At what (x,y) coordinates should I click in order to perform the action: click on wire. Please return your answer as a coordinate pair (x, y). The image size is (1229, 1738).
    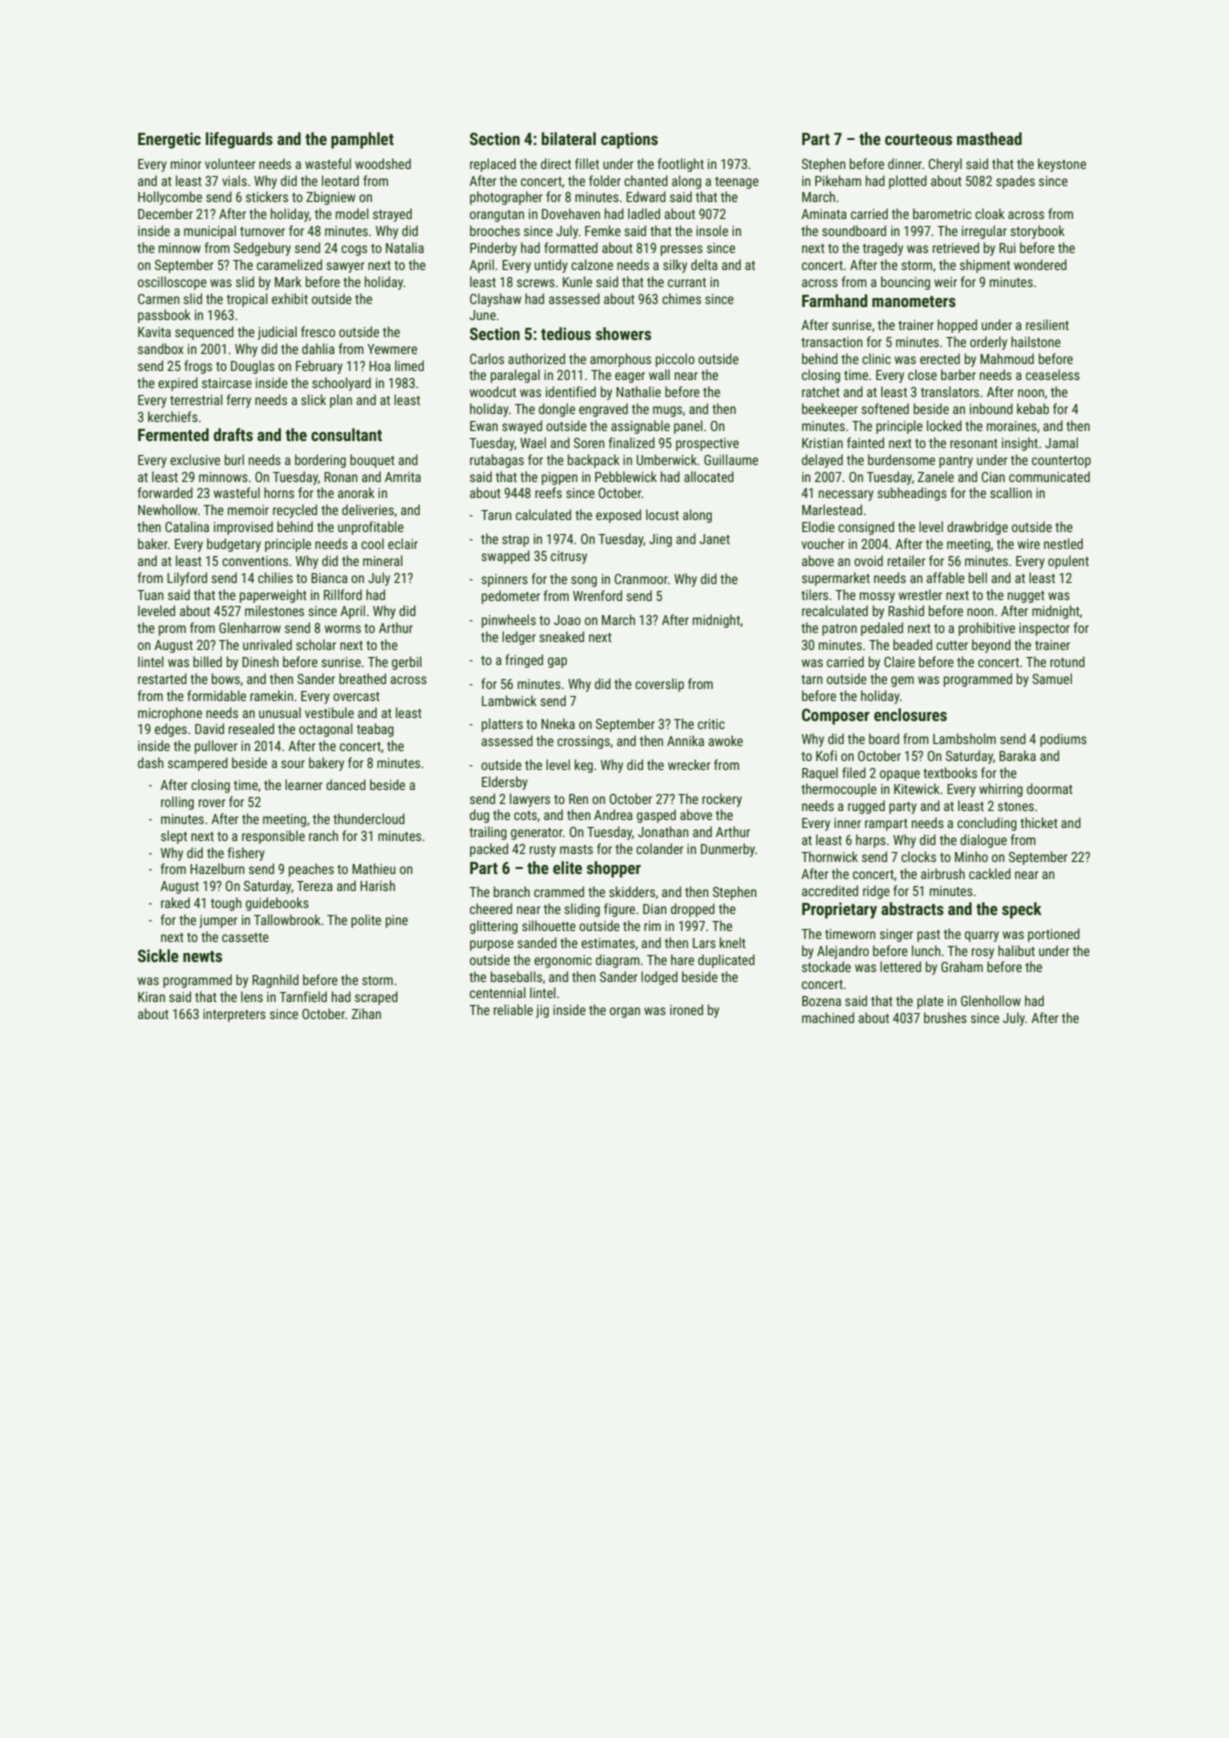
    Looking at the image, I should click on (1029, 544).
